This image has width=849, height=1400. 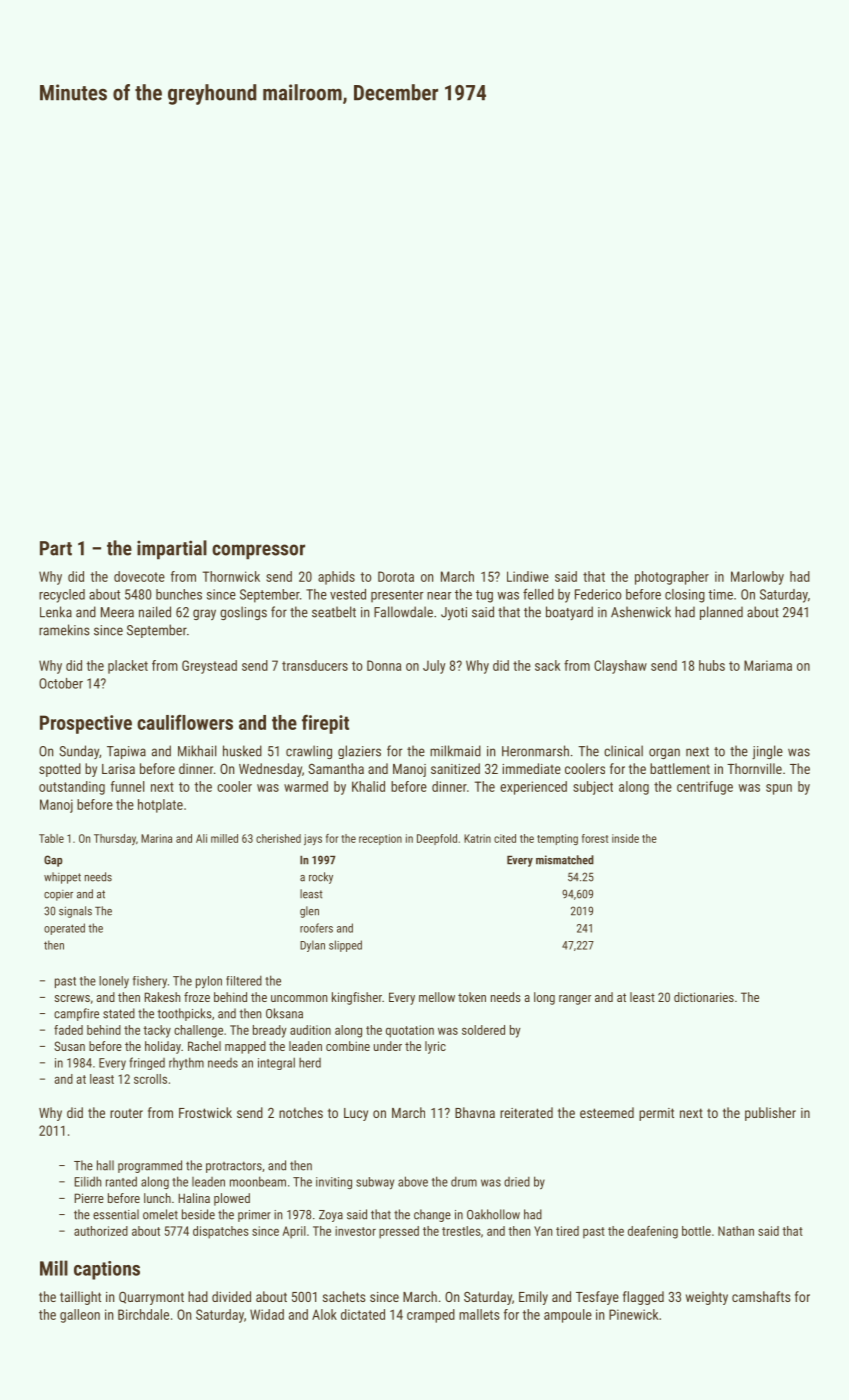 What do you see at coordinates (704, 997) in the image?
I see `dictionaries` at bounding box center [704, 997].
